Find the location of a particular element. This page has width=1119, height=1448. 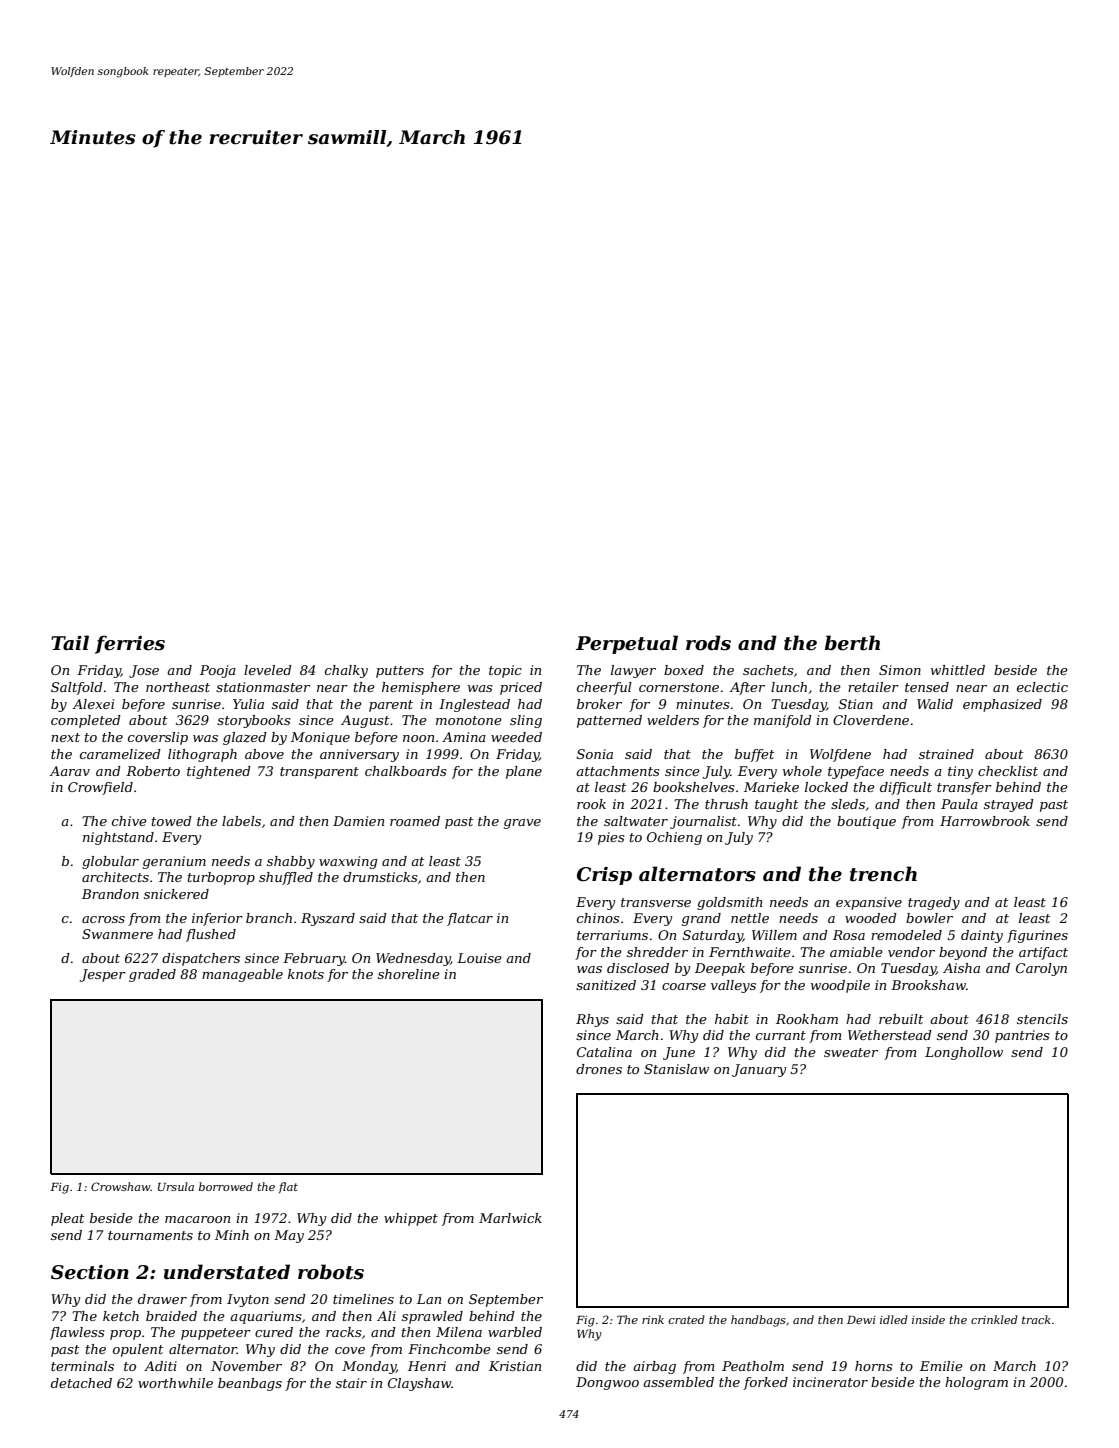

whippet is located at coordinates (411, 1219).
